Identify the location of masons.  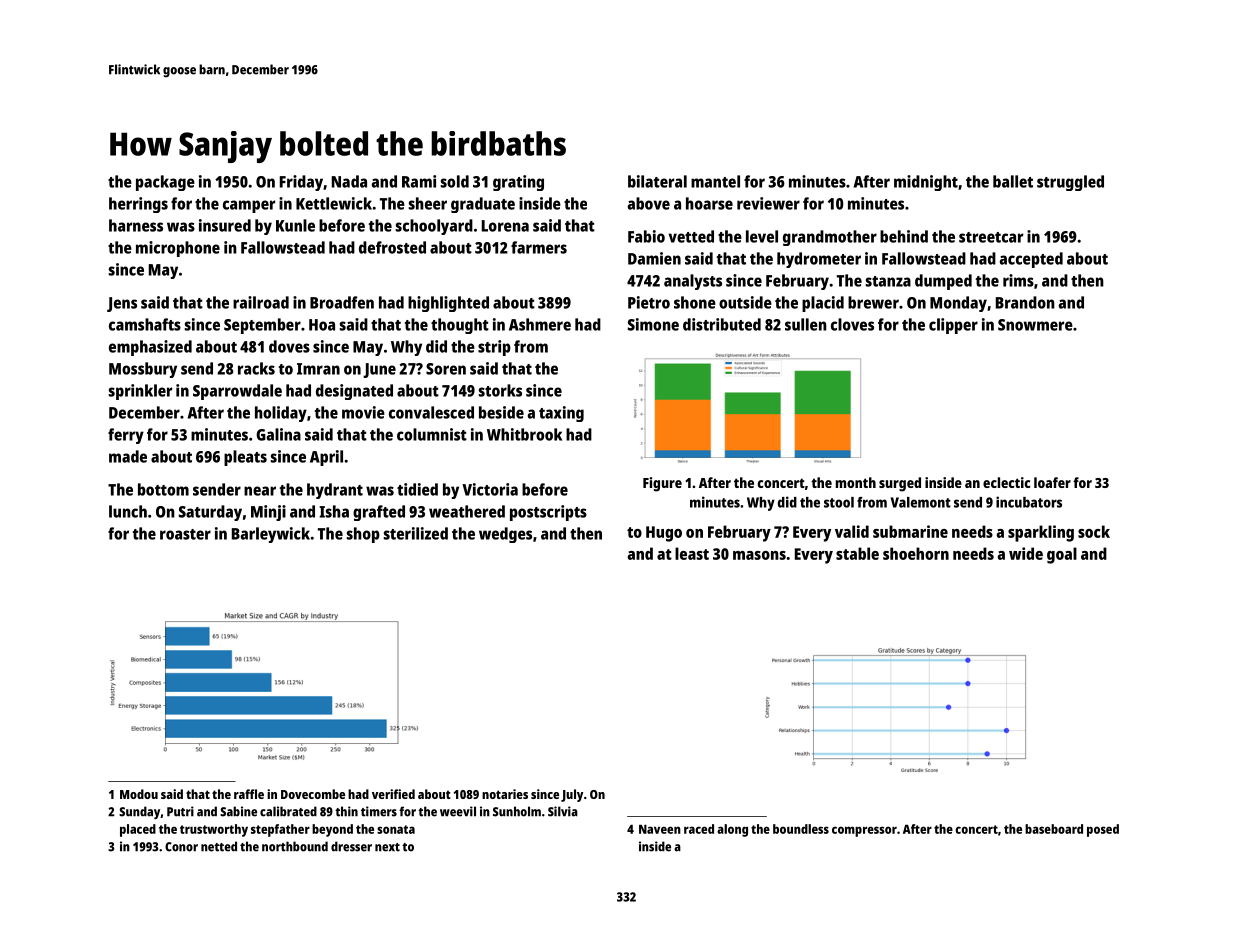
(759, 555).
